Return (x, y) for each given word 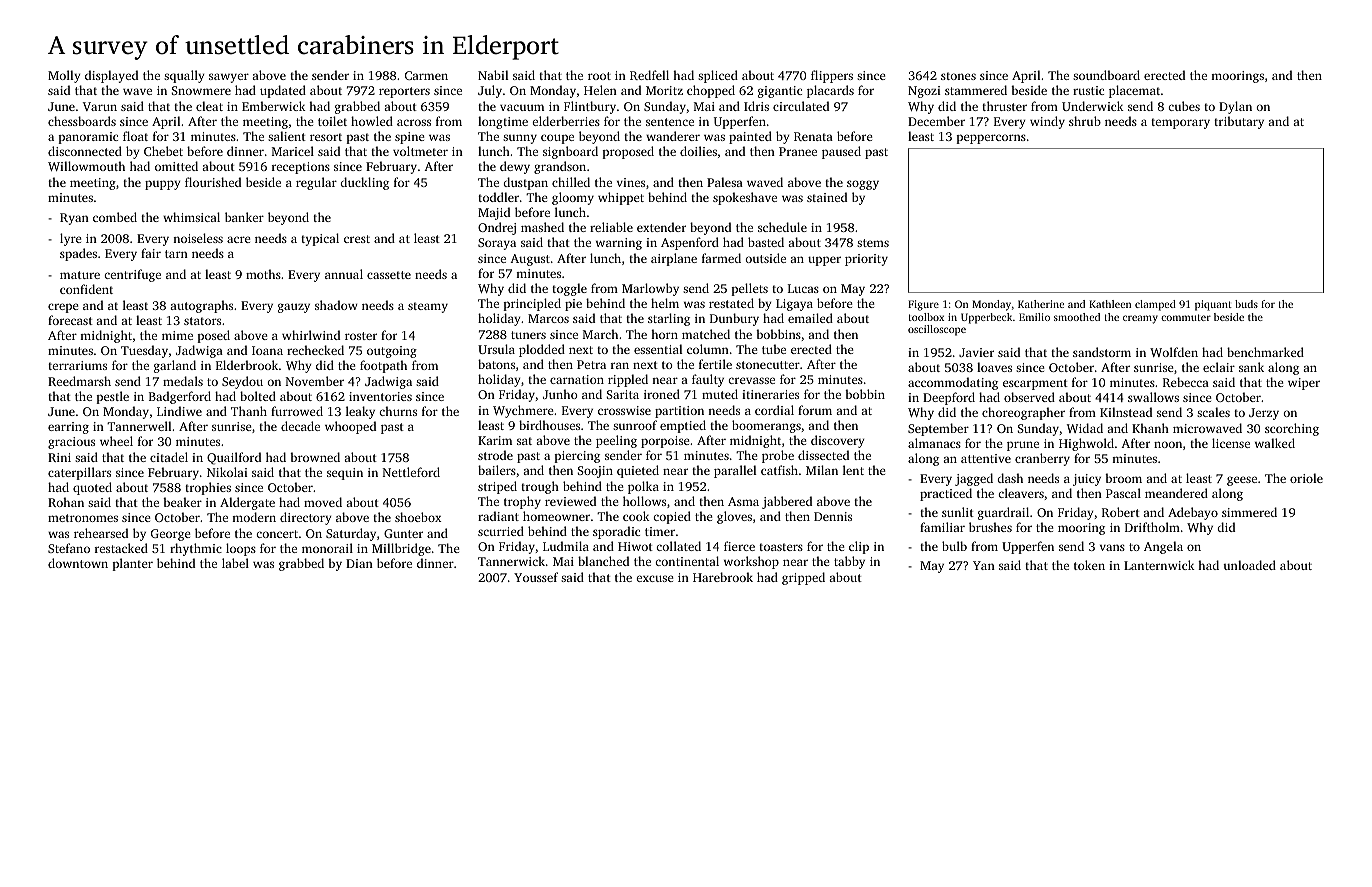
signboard (570, 152)
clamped (1155, 305)
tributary (1239, 122)
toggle (569, 289)
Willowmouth (86, 166)
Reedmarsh (79, 381)
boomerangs (766, 426)
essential (658, 349)
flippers (832, 76)
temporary (1180, 123)
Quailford (234, 458)
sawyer (229, 78)
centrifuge (132, 275)
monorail (327, 548)
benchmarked (1265, 352)
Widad (1085, 428)
